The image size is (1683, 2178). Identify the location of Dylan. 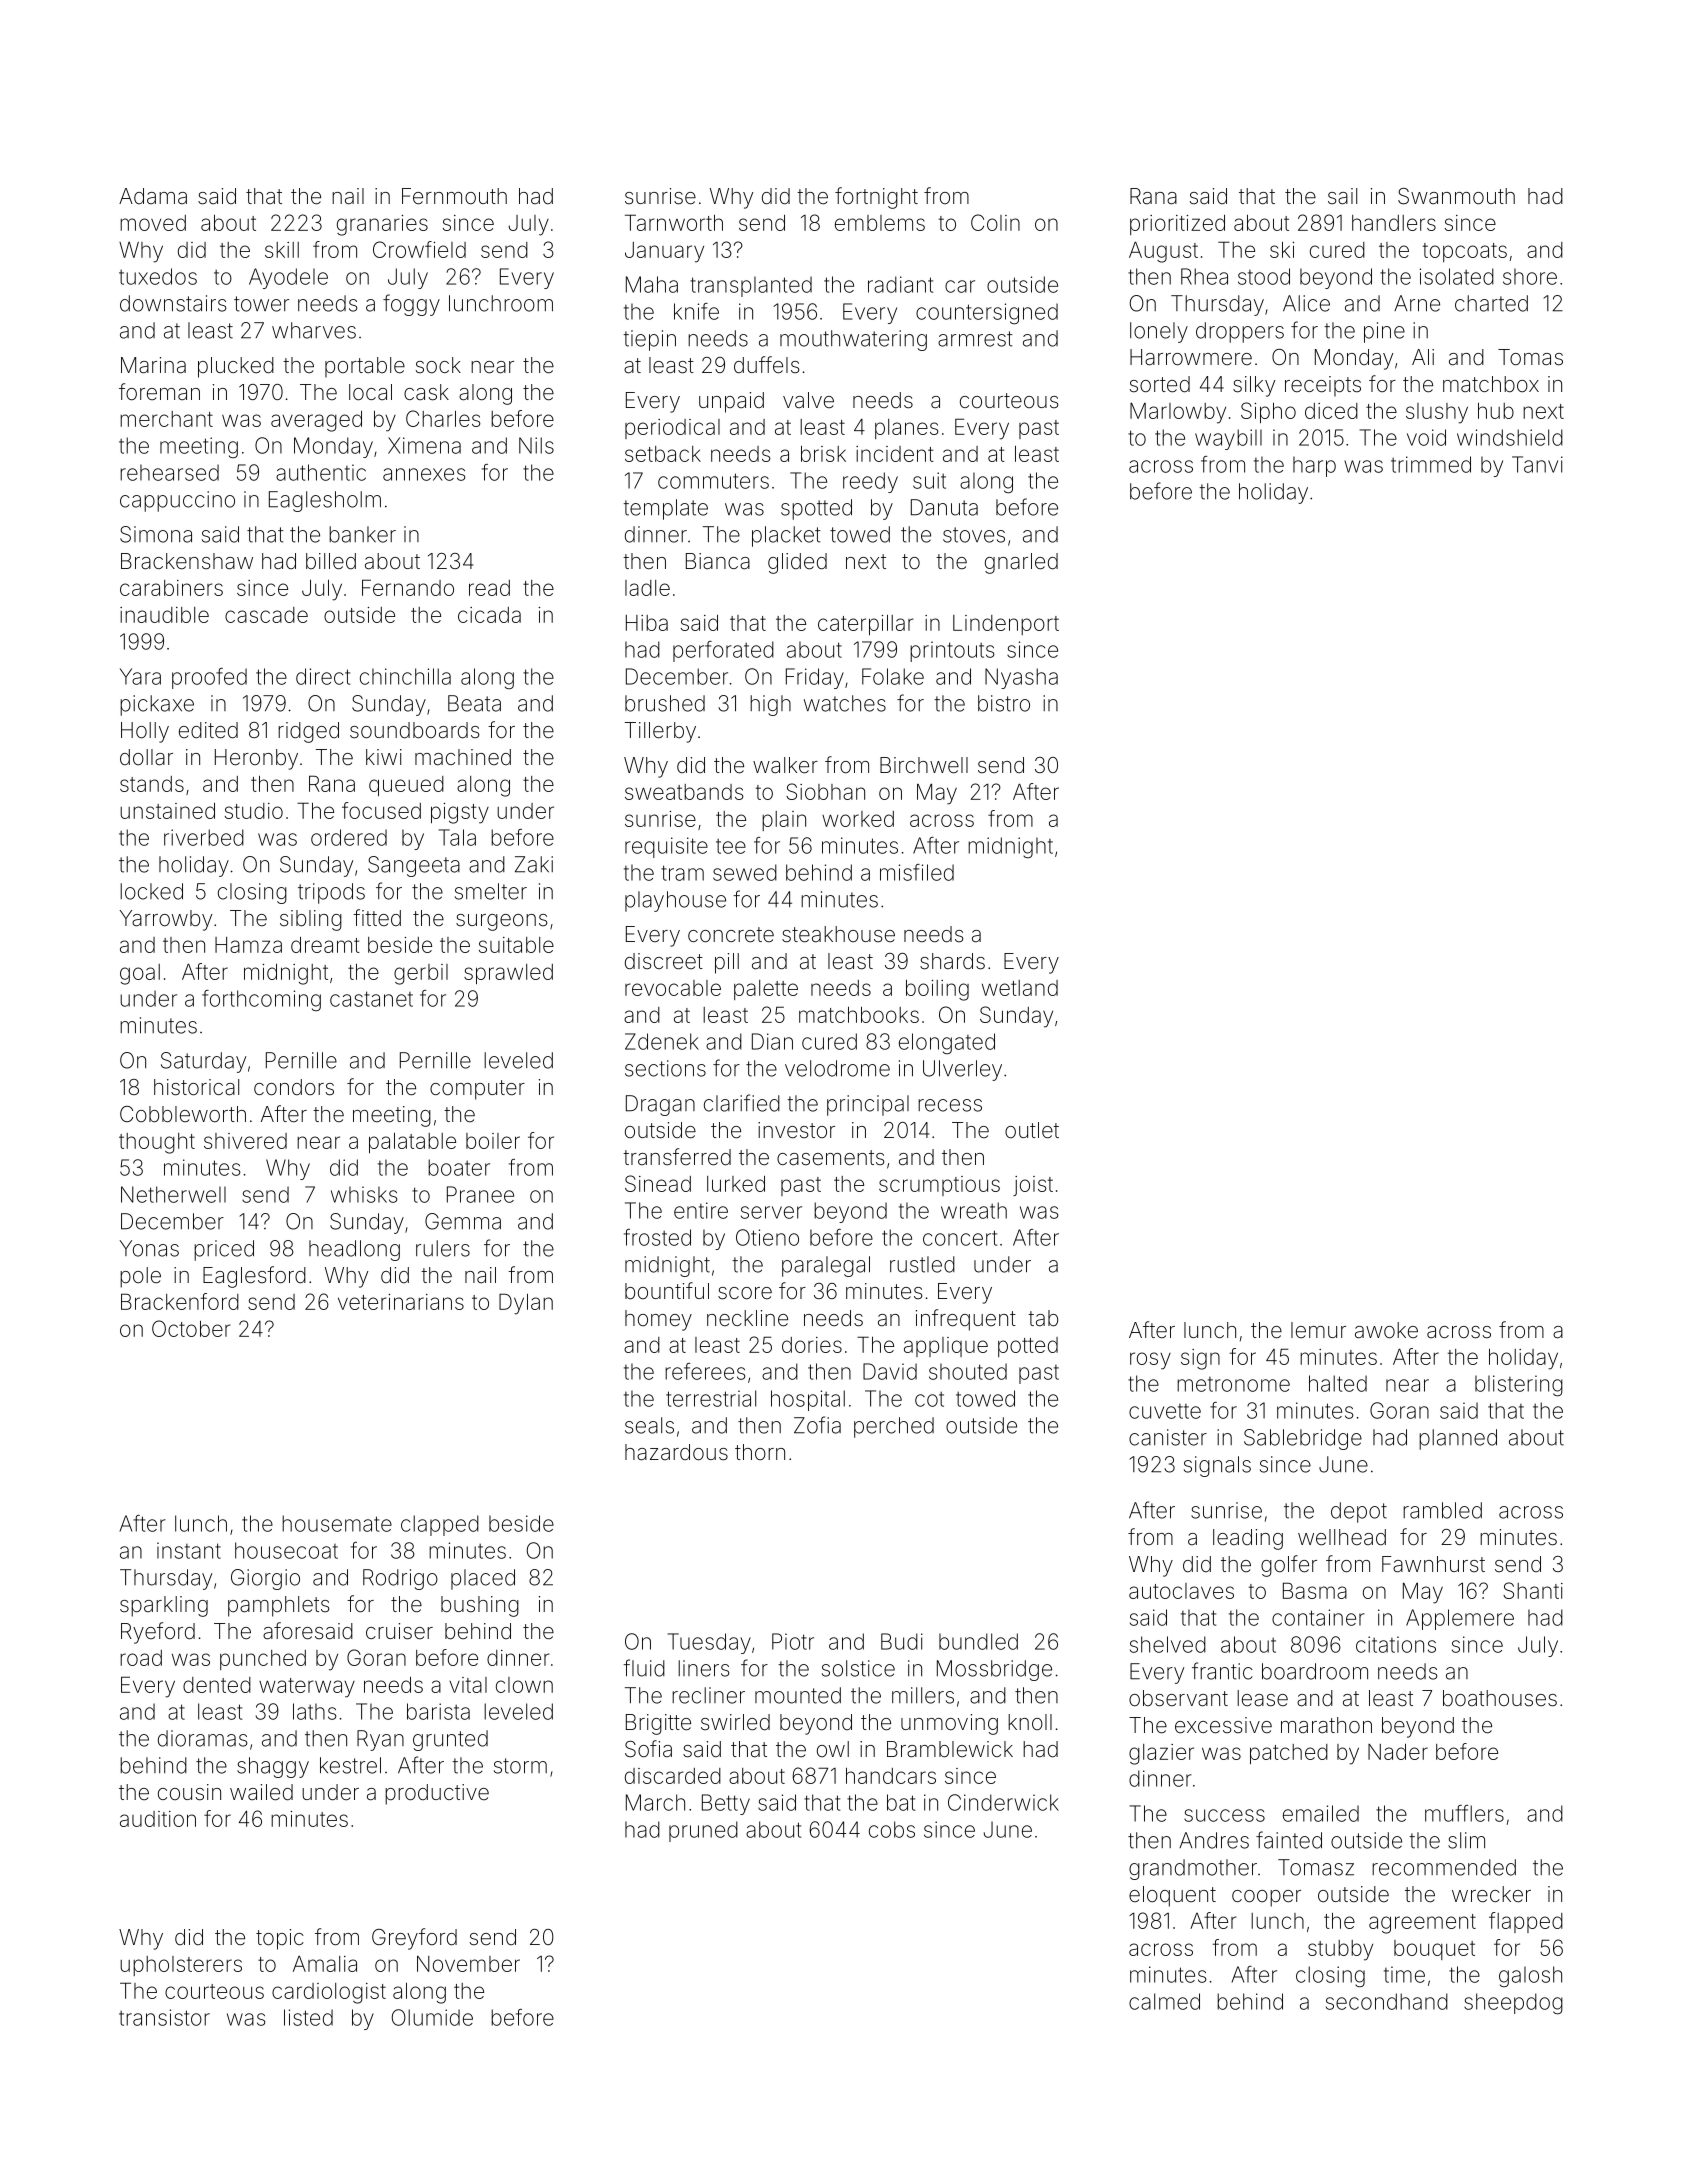
(526, 1304).
